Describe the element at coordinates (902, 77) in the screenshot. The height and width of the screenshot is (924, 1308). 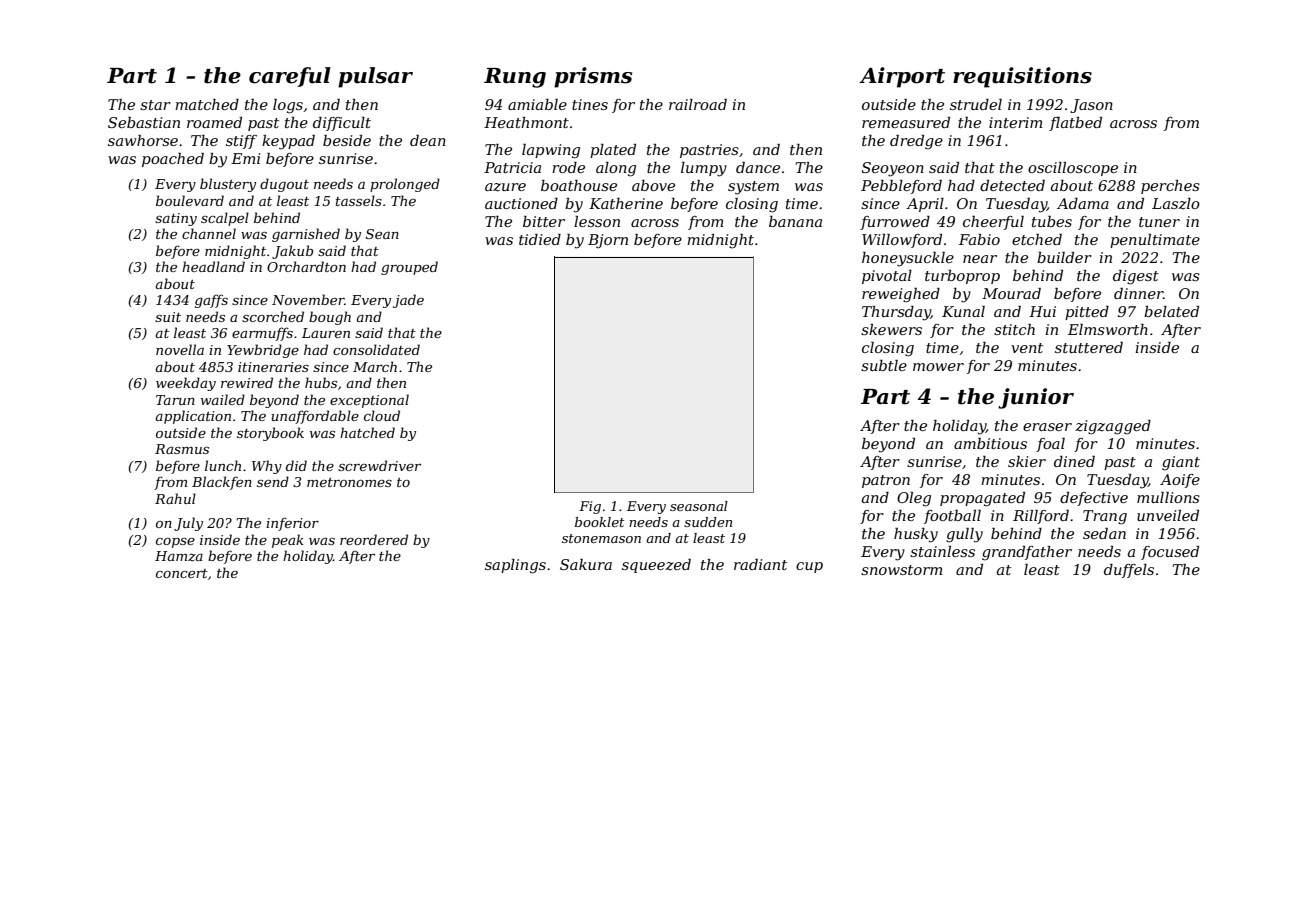
I see `Airport` at that location.
